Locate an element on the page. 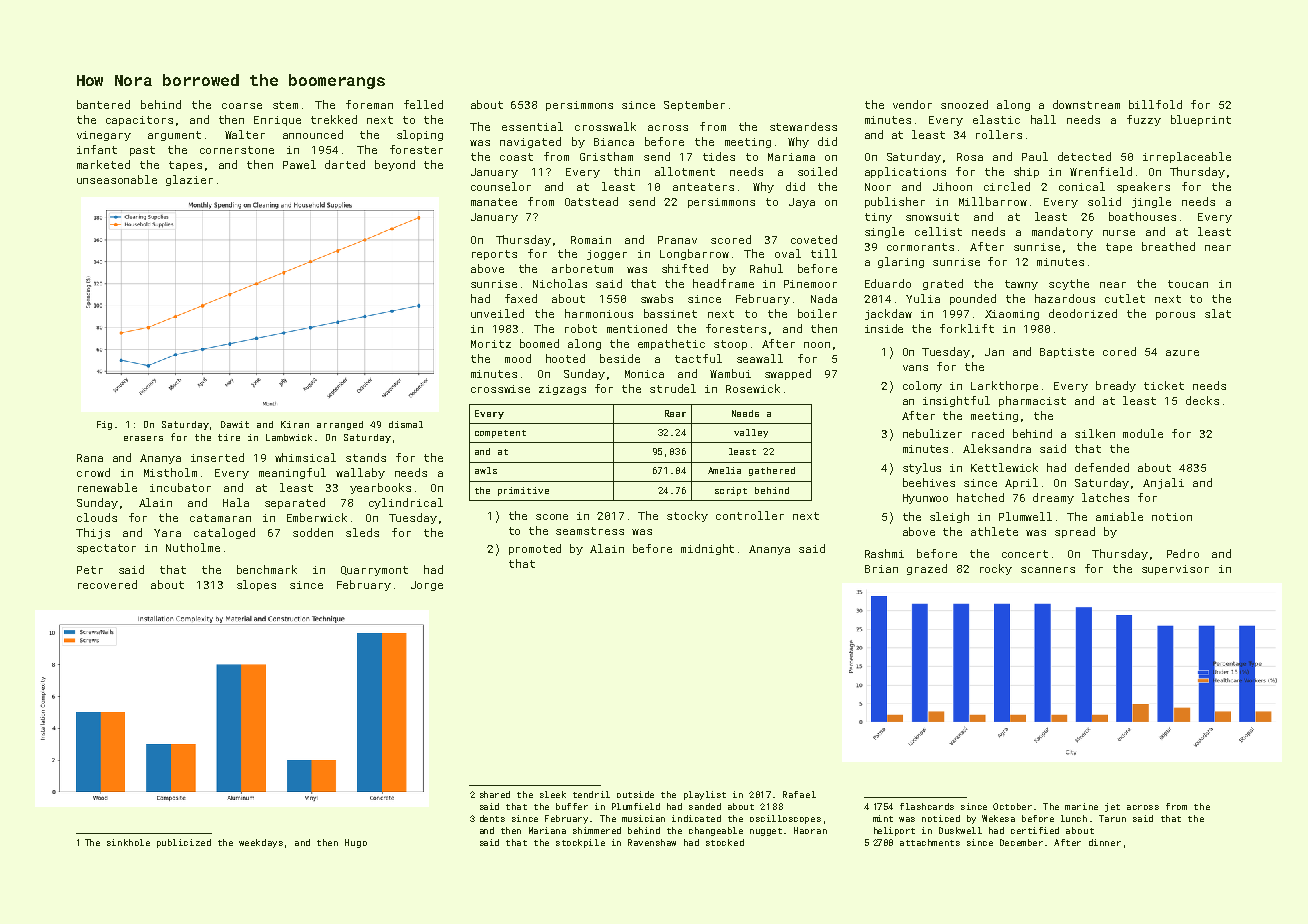 This page has height=924, width=1308. sinkhole is located at coordinates (128, 842).
